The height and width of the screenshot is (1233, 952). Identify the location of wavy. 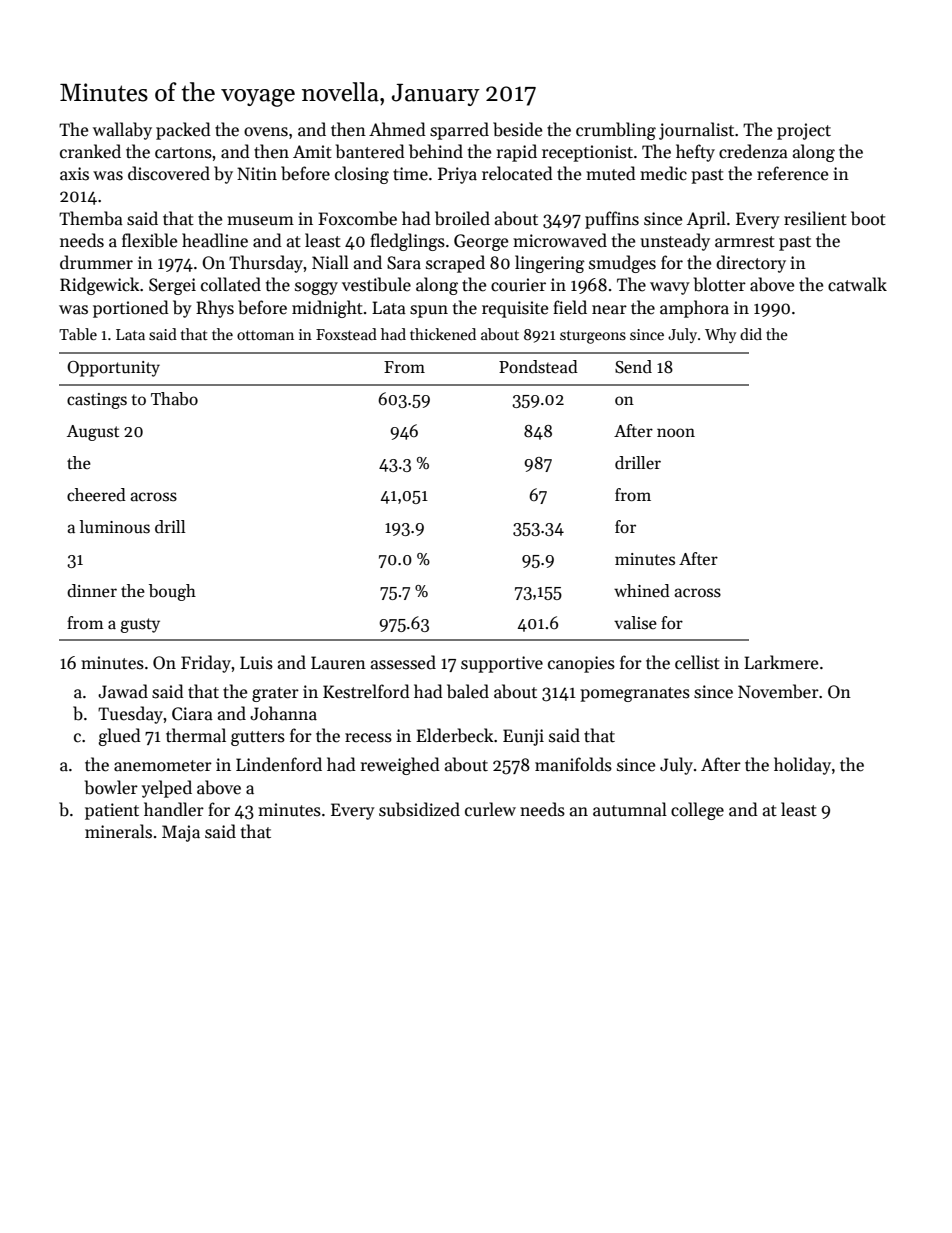
(670, 288).
